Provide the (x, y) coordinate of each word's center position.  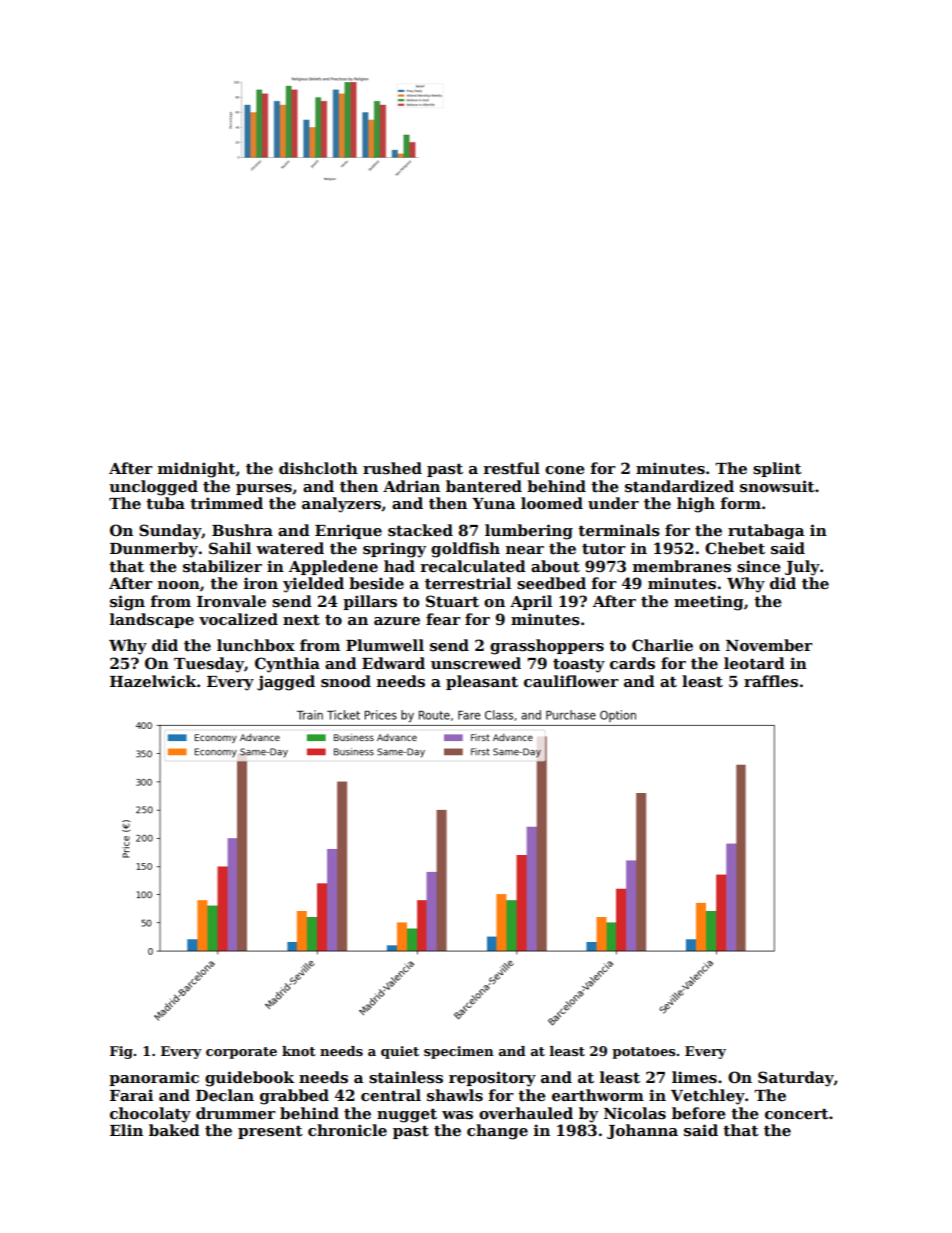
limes (694, 1077)
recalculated (473, 566)
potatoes (643, 1053)
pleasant (482, 682)
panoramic (154, 1078)
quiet (400, 1052)
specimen (459, 1052)
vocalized (238, 619)
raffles (771, 681)
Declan (225, 1095)
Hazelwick (153, 681)
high (696, 505)
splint (777, 469)
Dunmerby (154, 550)
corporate (241, 1053)
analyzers (341, 505)
